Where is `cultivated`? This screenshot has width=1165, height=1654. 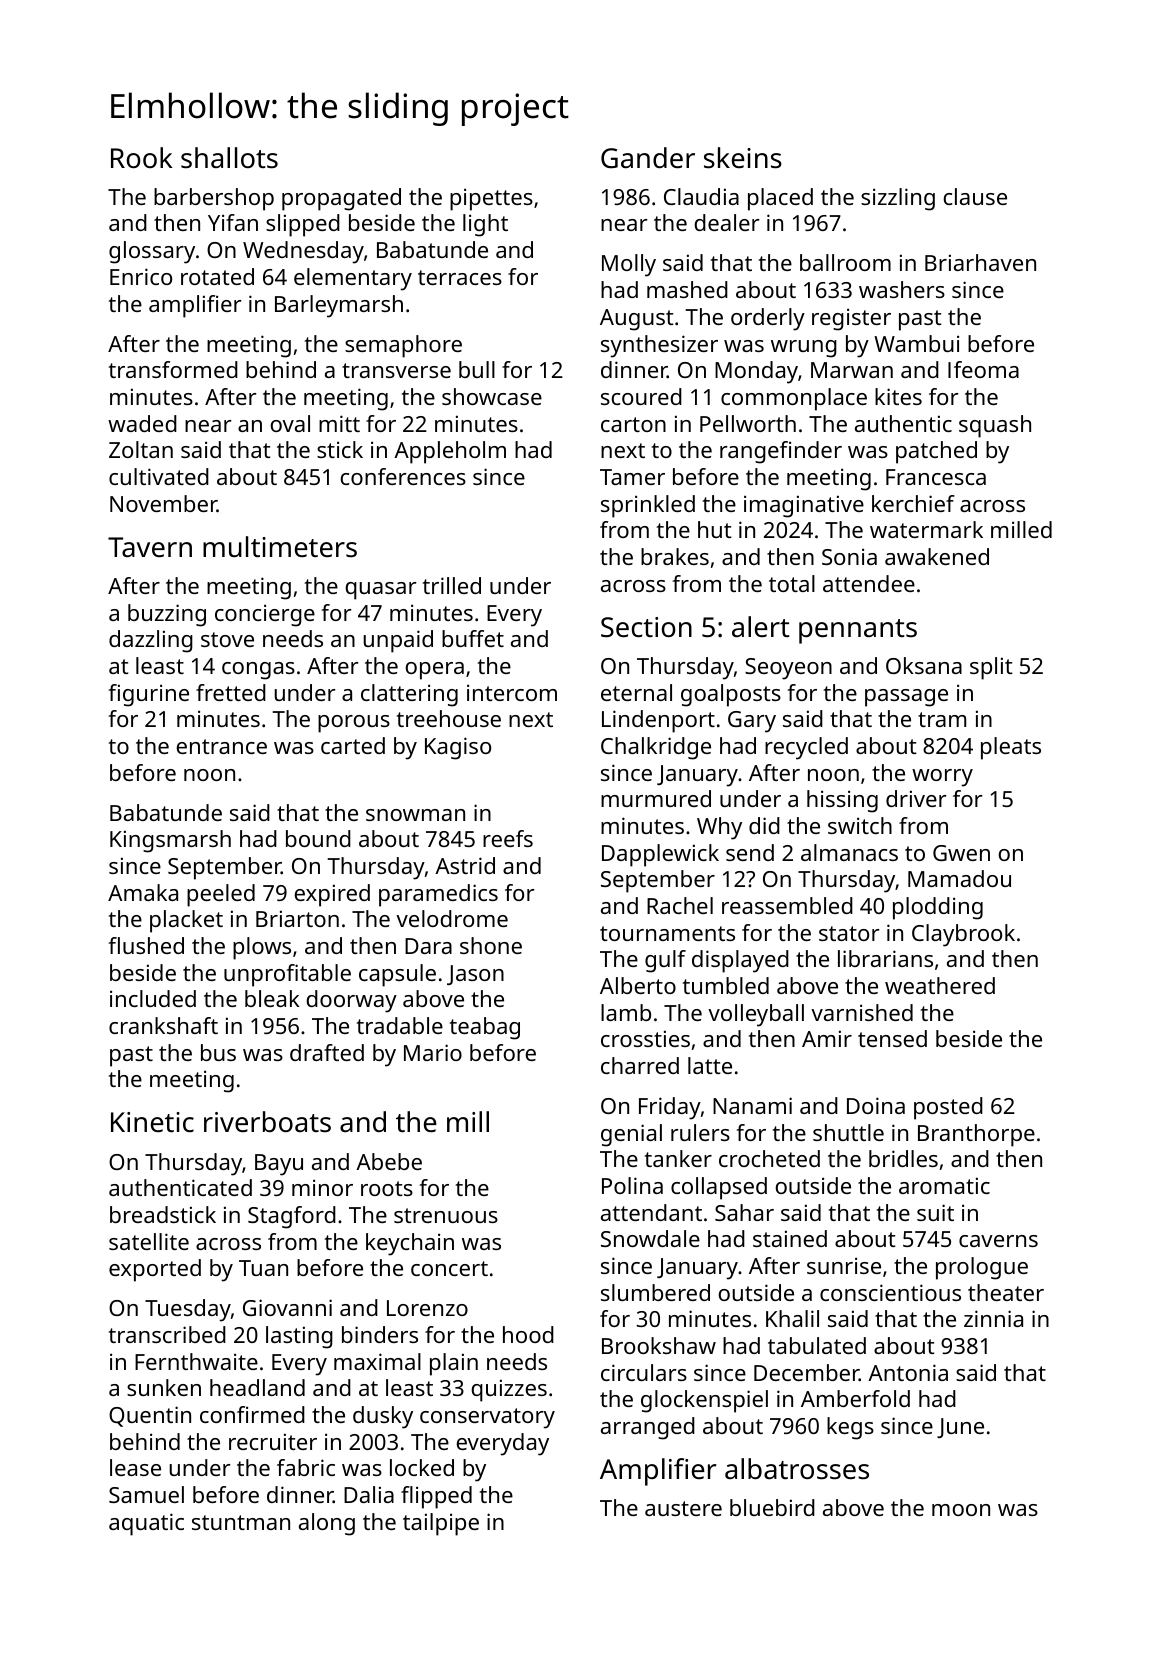
cultivated is located at coordinates (159, 476).
